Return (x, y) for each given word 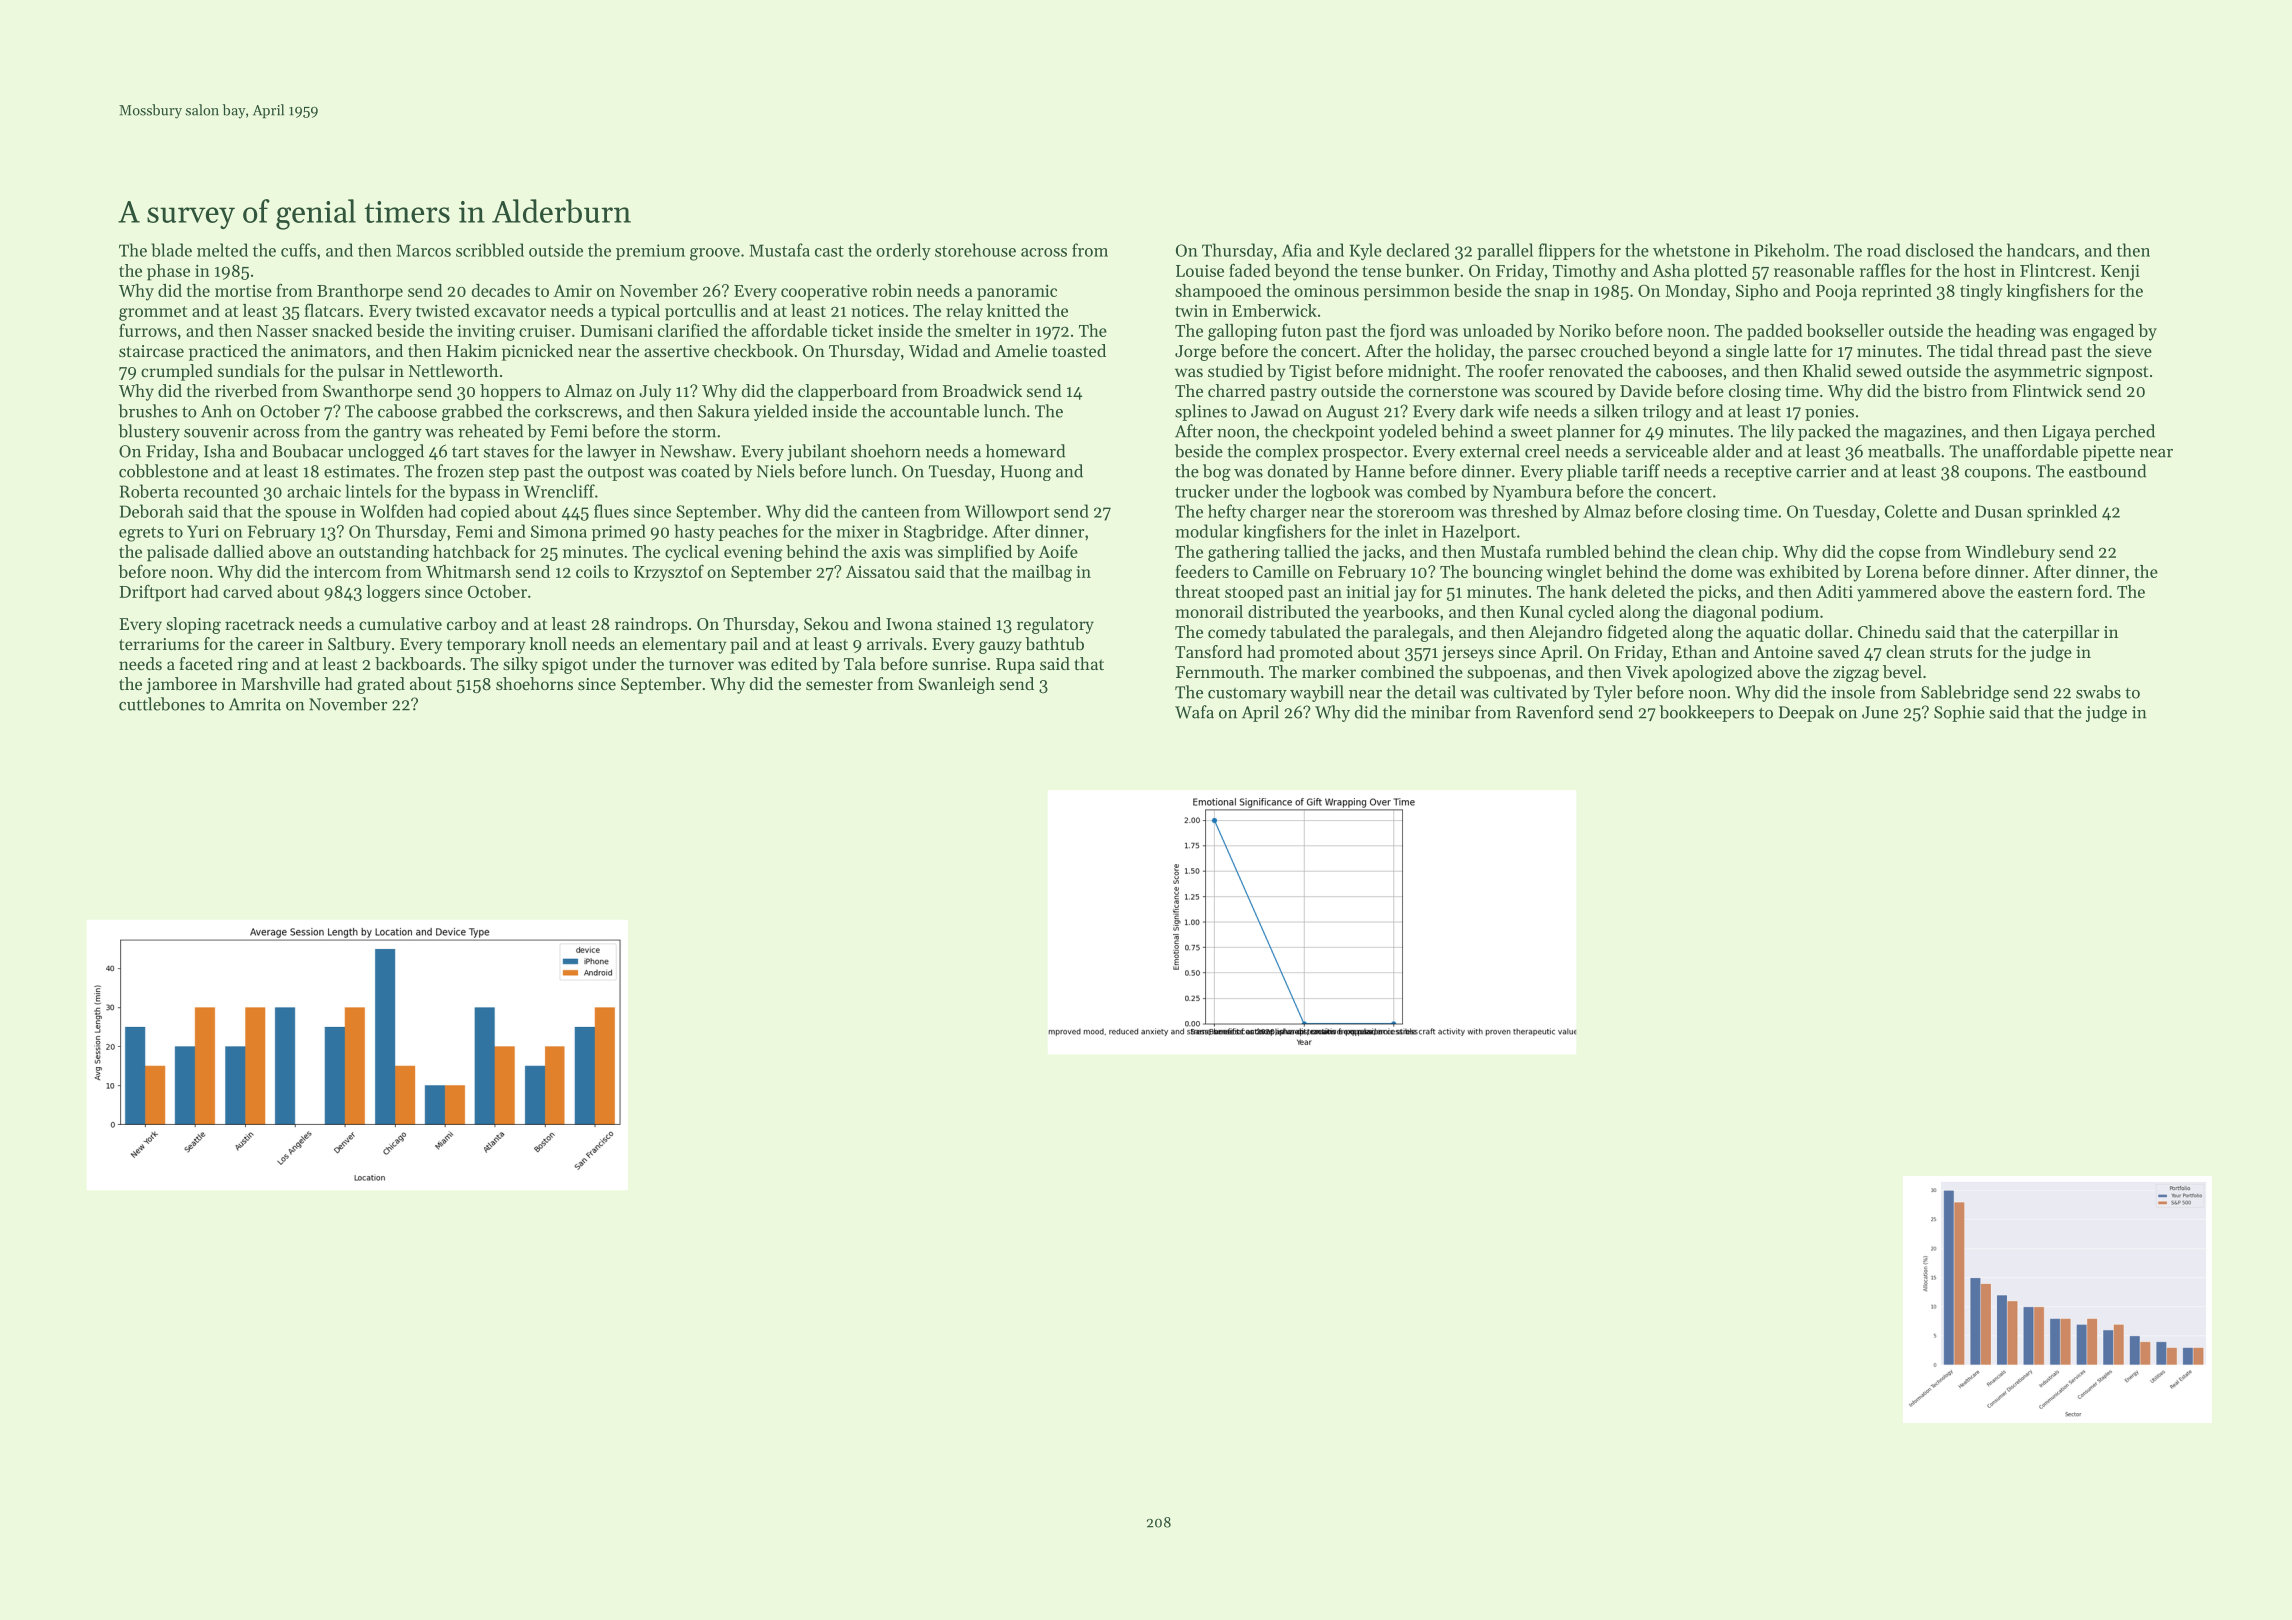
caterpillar (2061, 633)
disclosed (1940, 250)
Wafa (1194, 712)
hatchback (471, 551)
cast (829, 251)
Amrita (255, 704)
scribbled (490, 250)
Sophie (1959, 713)
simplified (975, 553)
